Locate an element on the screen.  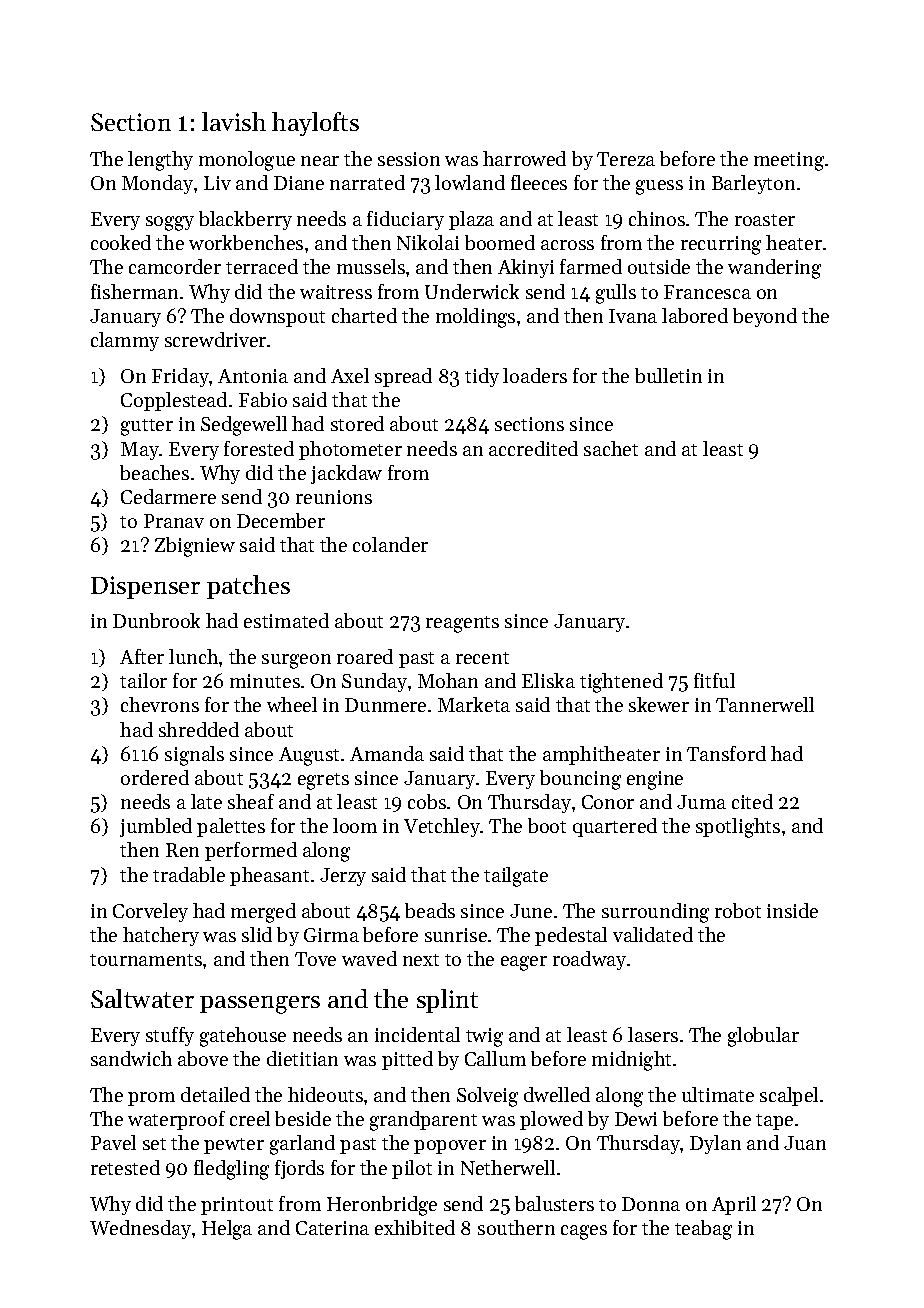
exhibited is located at coordinates (415, 1227).
